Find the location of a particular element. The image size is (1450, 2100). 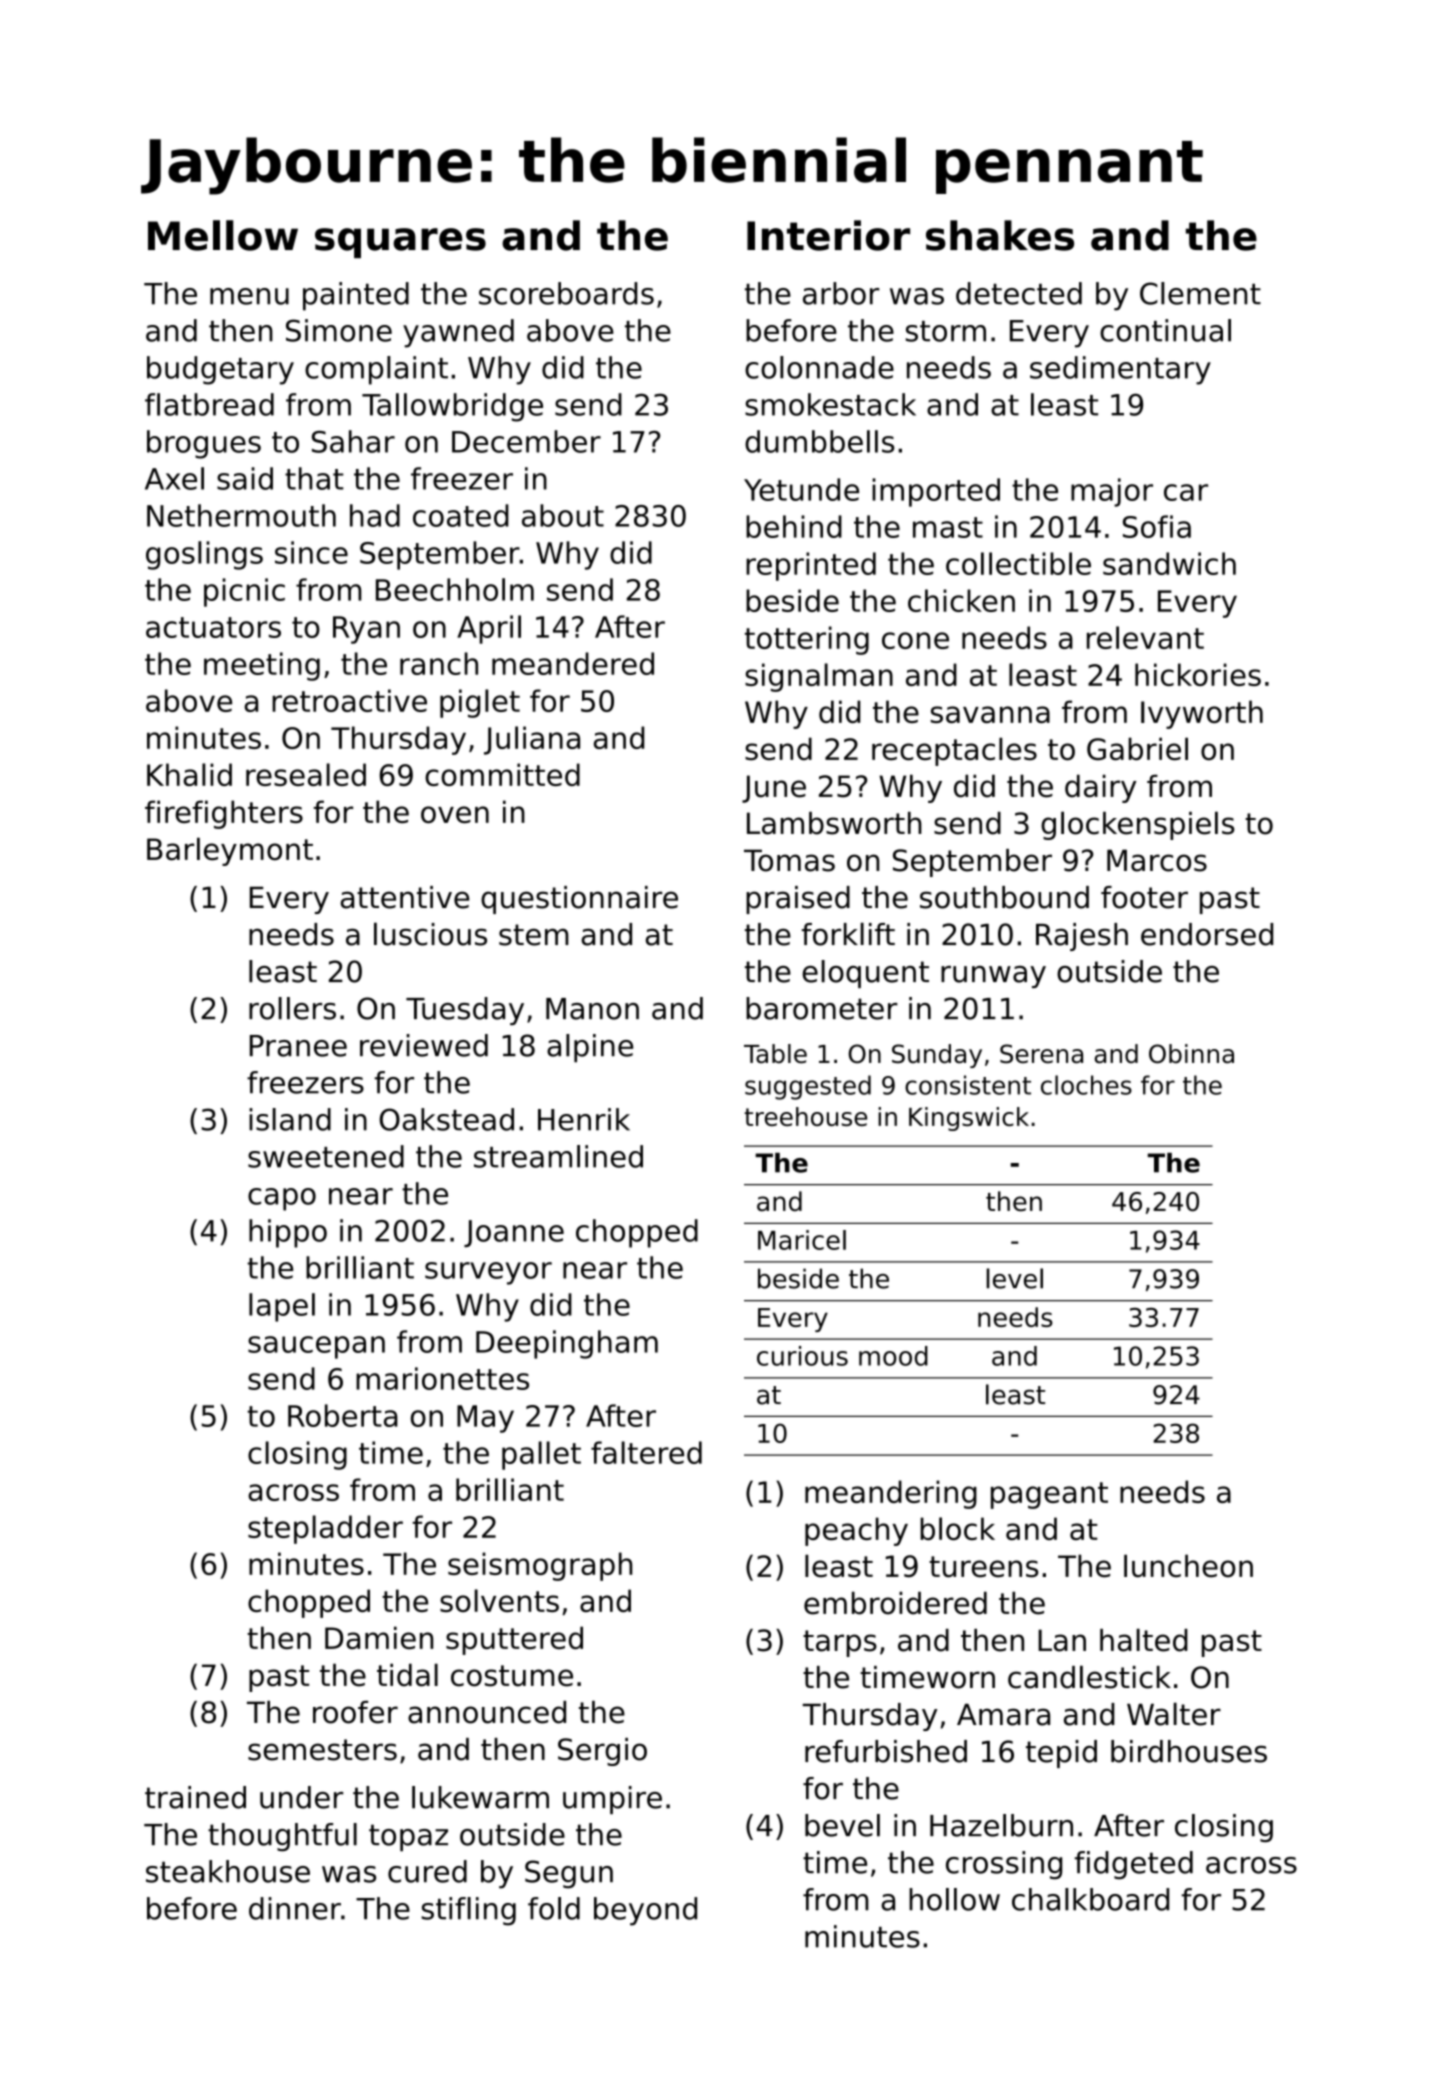

stepladder is located at coordinates (325, 1529).
